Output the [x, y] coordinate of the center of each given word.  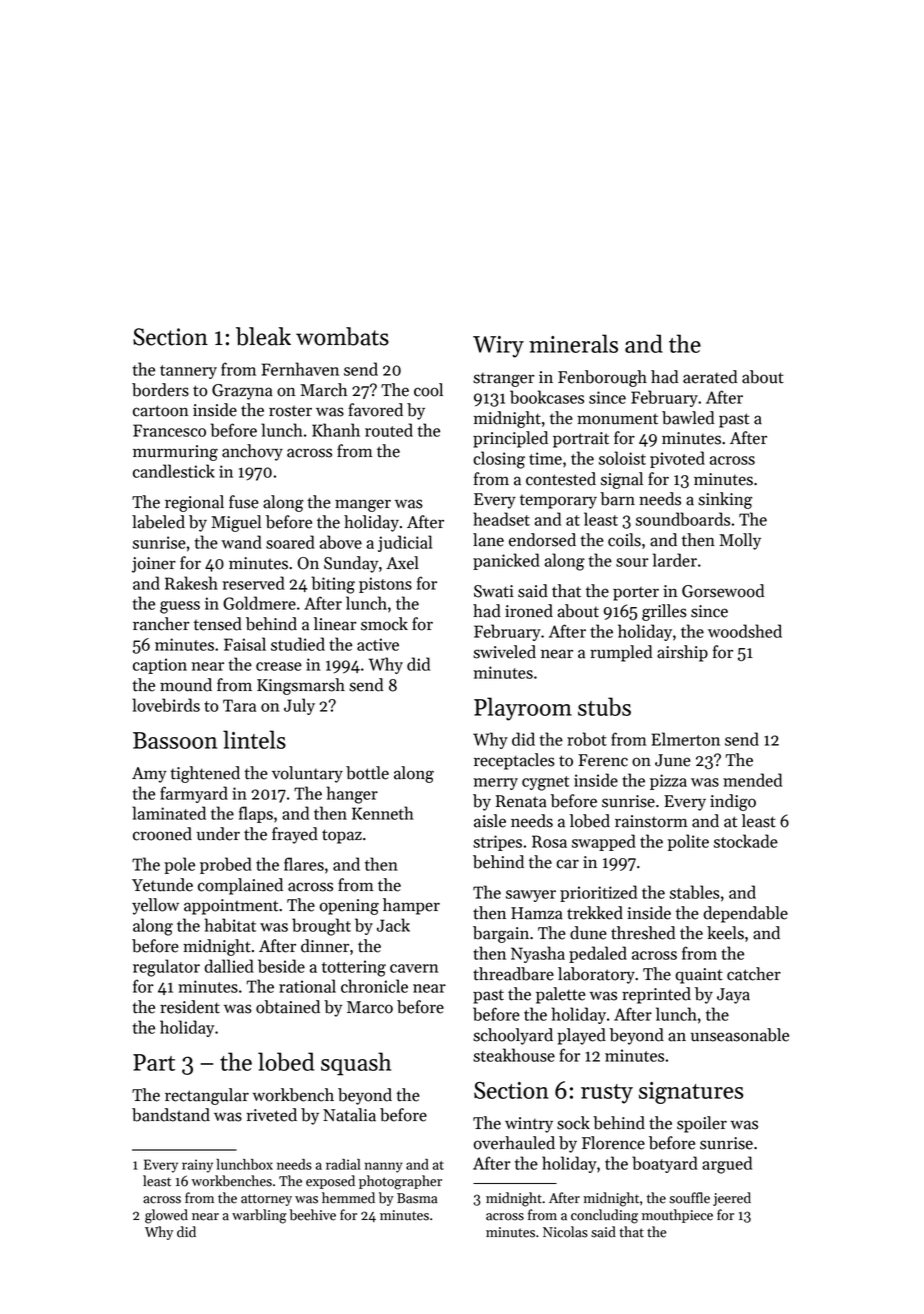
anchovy [252, 452]
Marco [370, 1007]
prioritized [598, 893]
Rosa [549, 841]
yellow [155, 906]
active [378, 644]
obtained [288, 1007]
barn [617, 499]
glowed [166, 1216]
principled [510, 439]
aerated [710, 377]
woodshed [745, 631]
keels [725, 933]
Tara [239, 705]
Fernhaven [300, 369]
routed [389, 430]
